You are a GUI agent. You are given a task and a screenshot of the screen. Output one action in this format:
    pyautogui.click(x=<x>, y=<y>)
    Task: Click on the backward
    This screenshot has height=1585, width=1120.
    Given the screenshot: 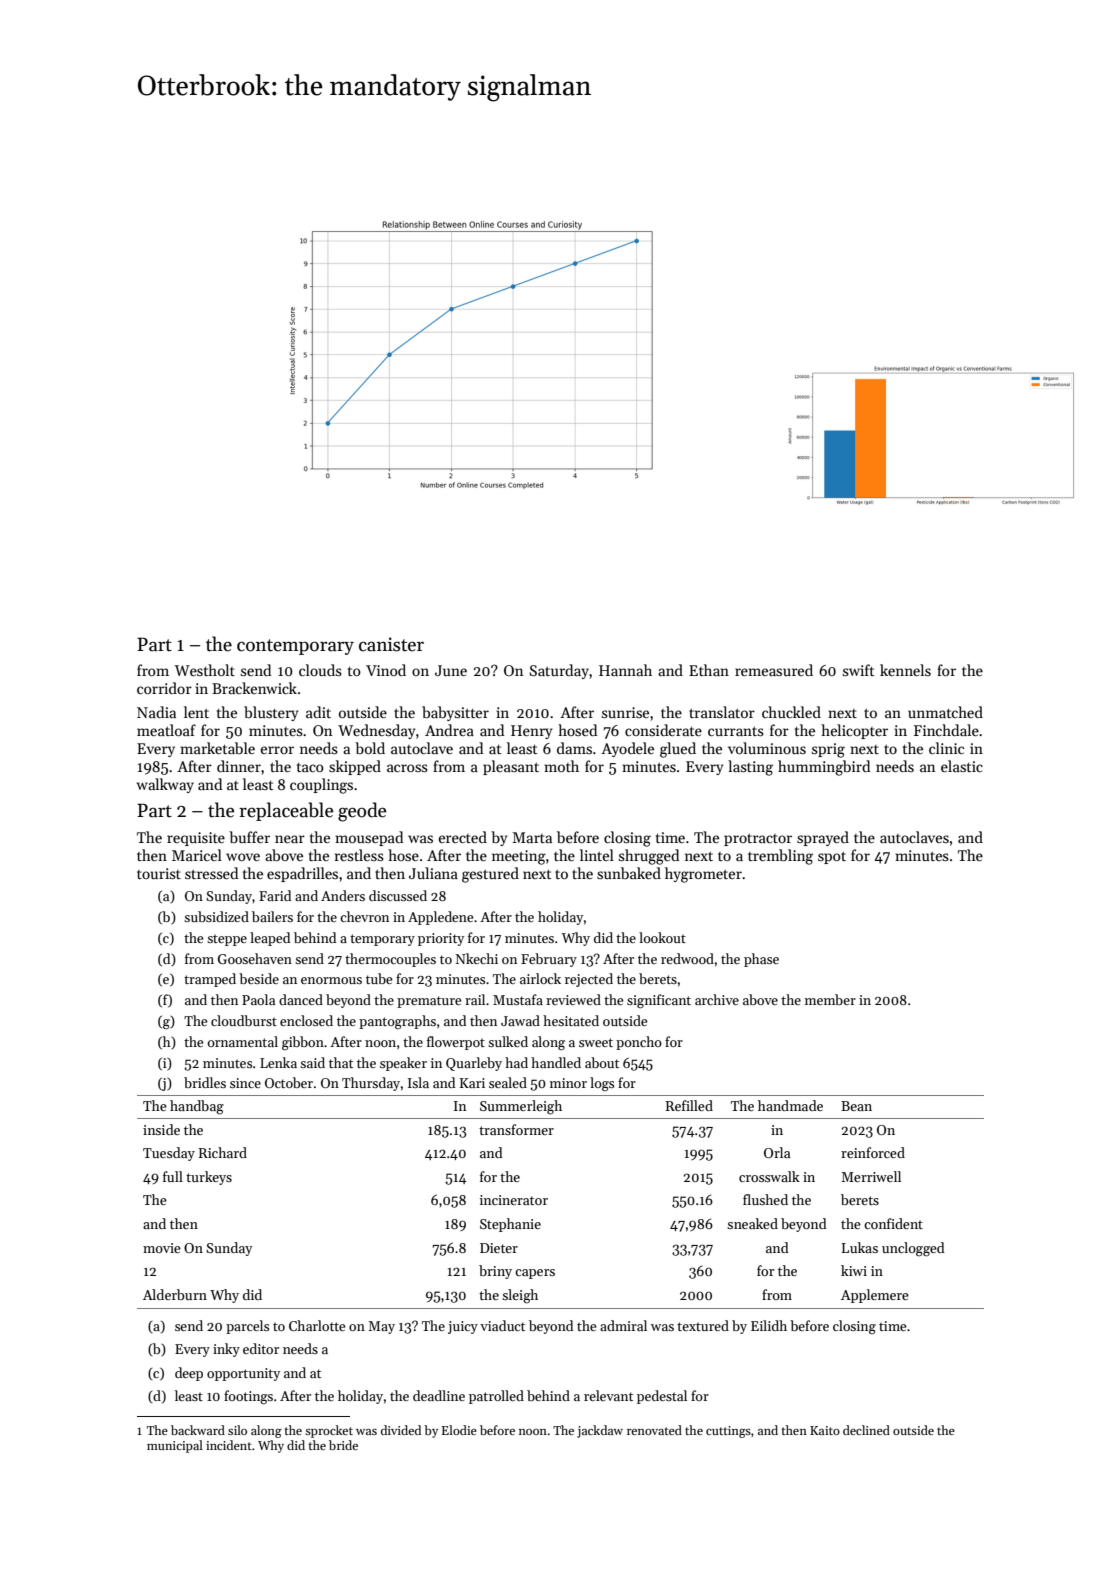 What is the action you would take?
    pyautogui.click(x=198, y=1430)
